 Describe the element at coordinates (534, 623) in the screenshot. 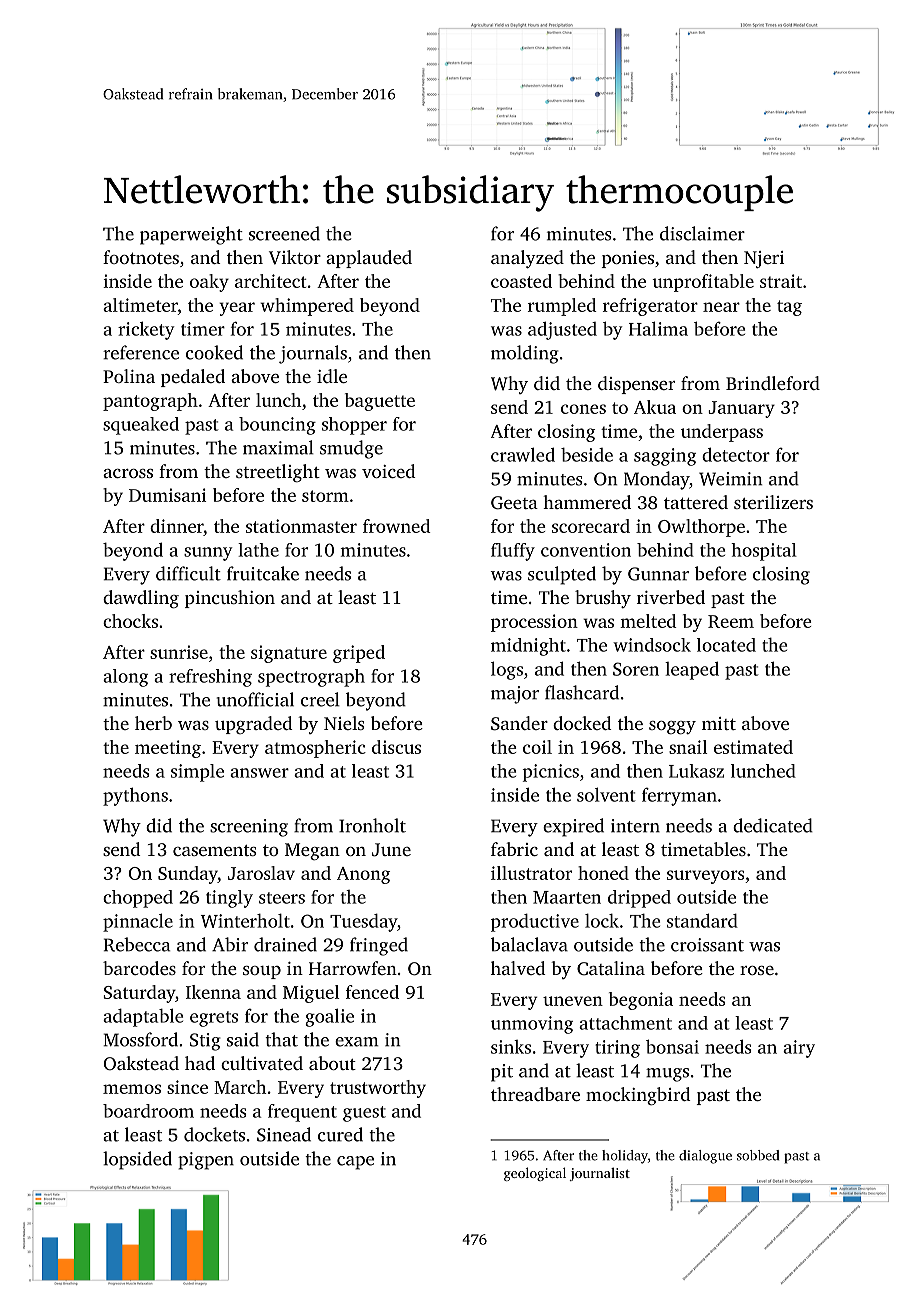

I see `procession` at that location.
